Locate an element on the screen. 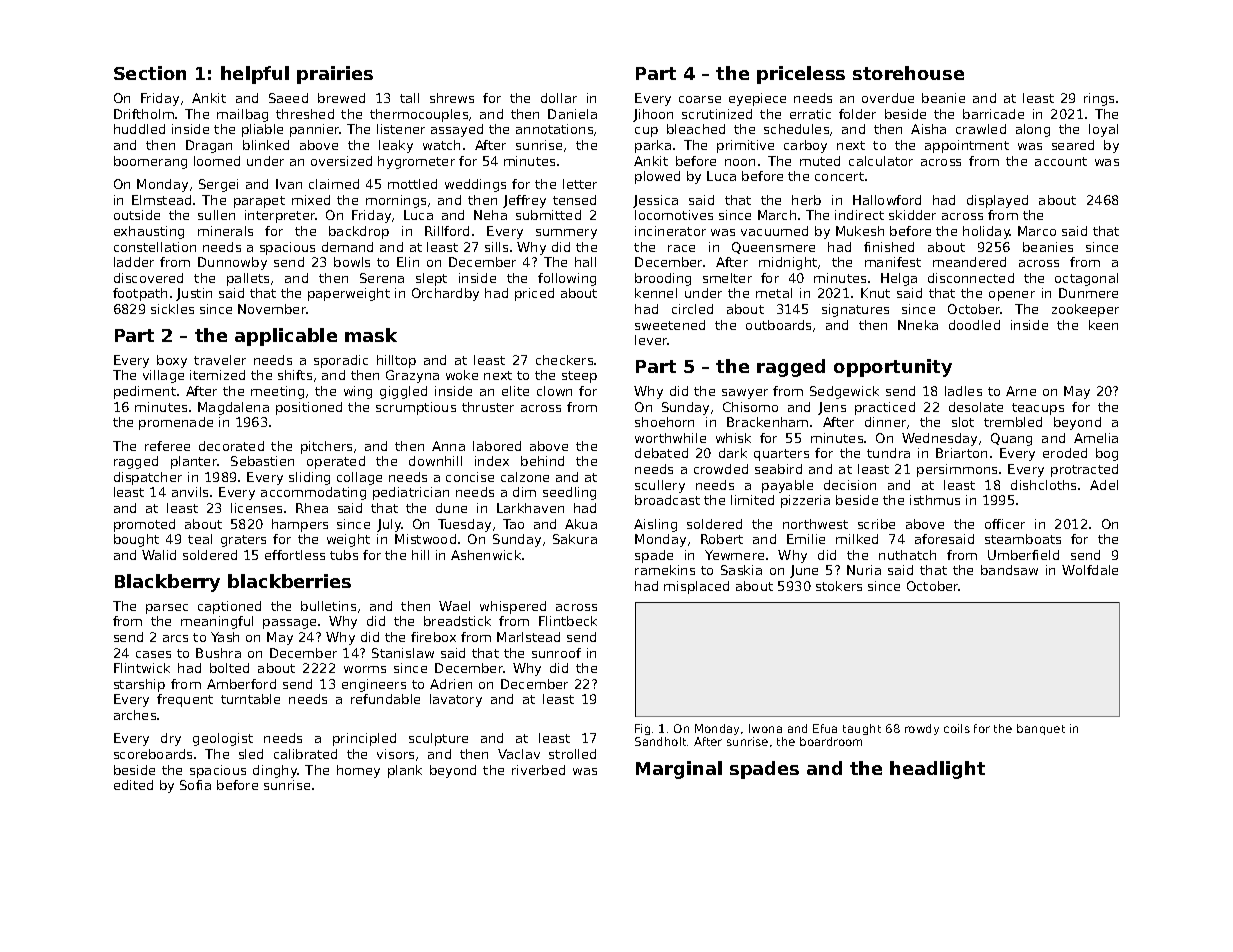 The height and width of the screenshot is (952, 1233). outboards is located at coordinates (778, 325).
